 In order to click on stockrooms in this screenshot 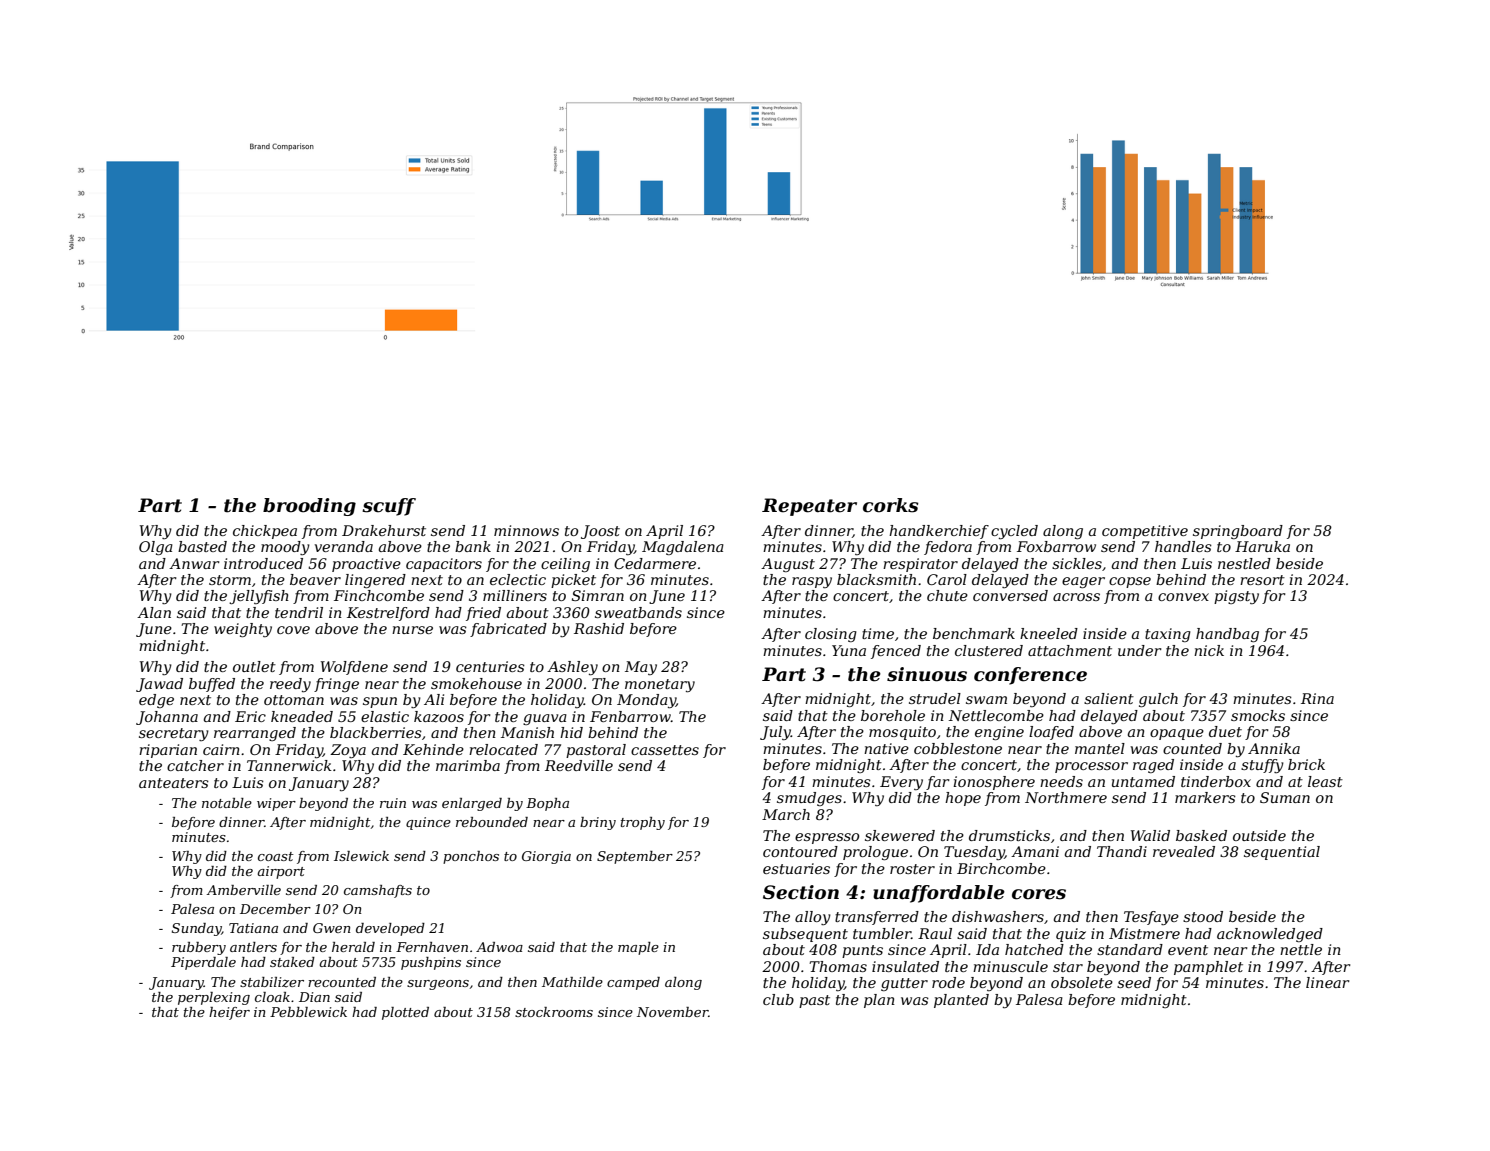, I will do `click(554, 1012)`.
